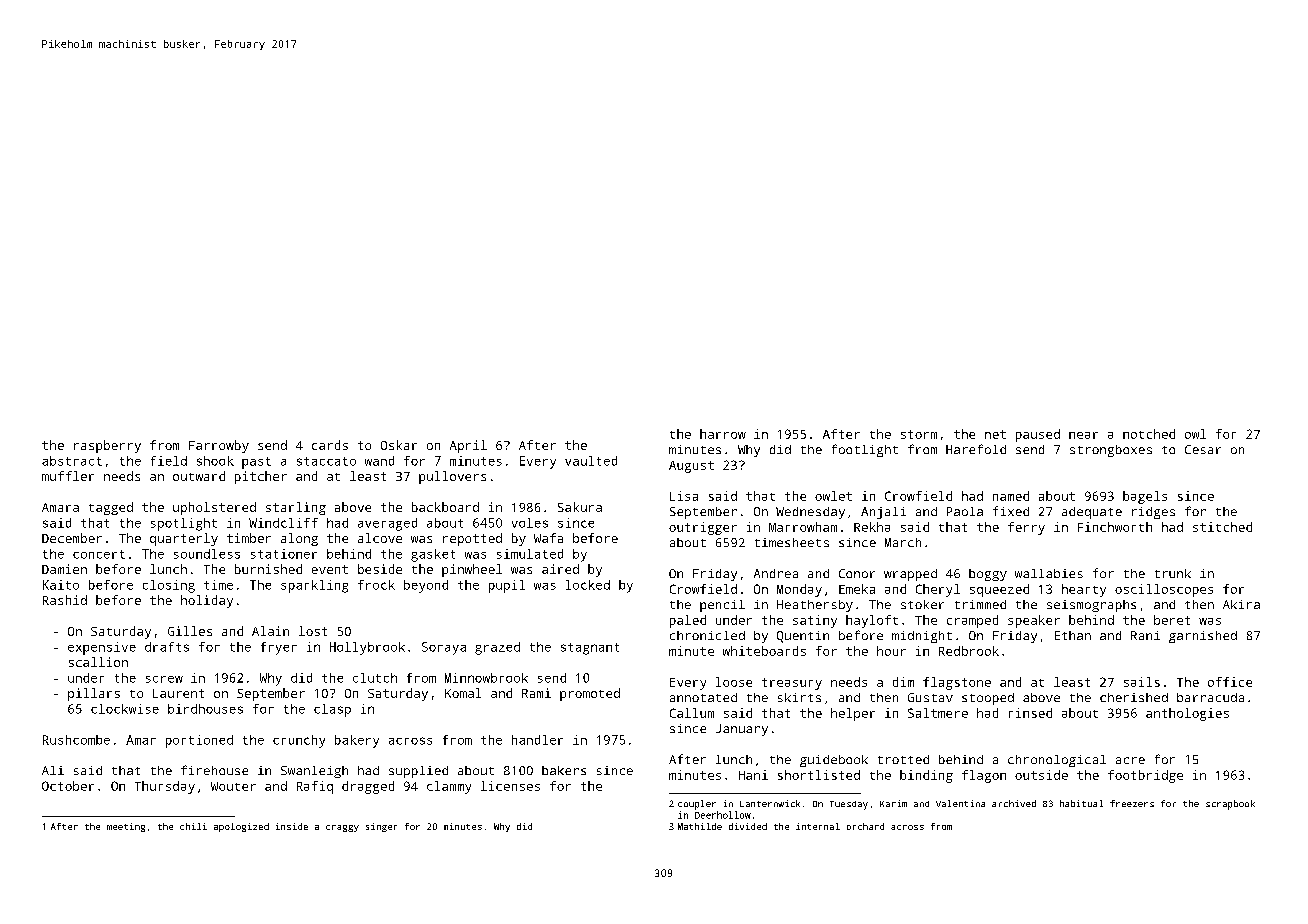  I want to click on frock, so click(376, 585).
